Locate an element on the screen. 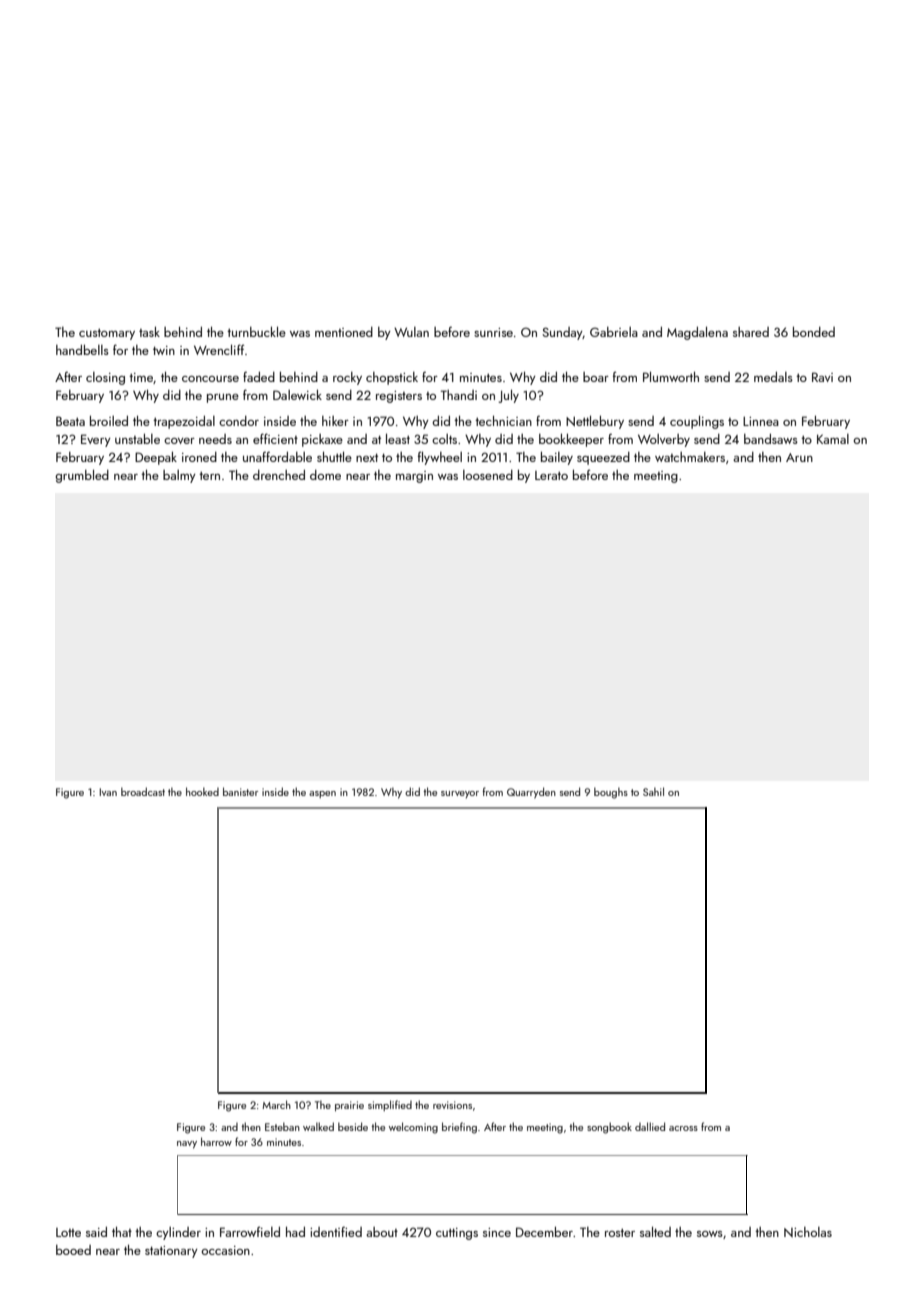  Sahil is located at coordinates (653, 791).
